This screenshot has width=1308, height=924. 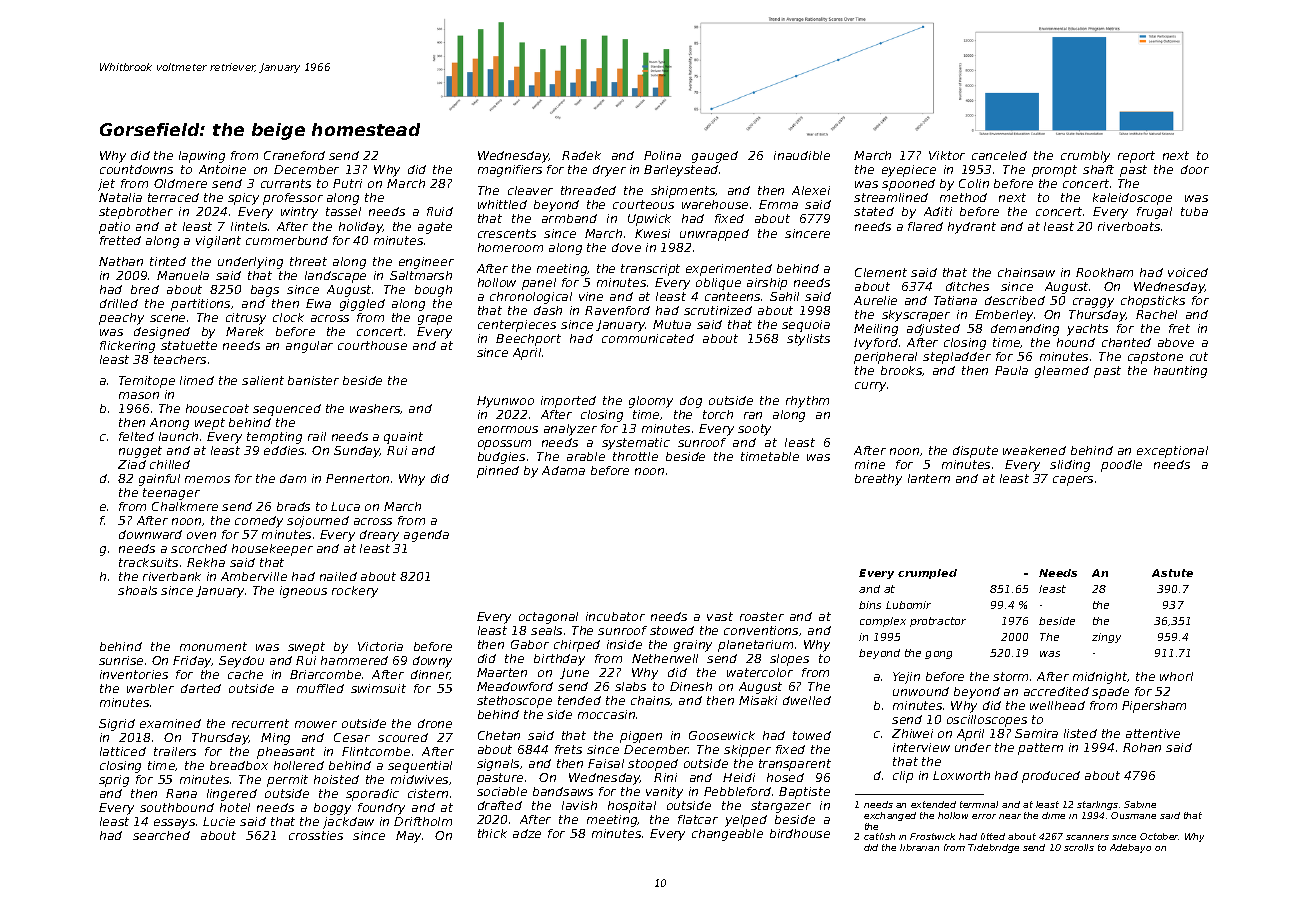 What do you see at coordinates (581, 155) in the screenshot?
I see `Radek` at bounding box center [581, 155].
